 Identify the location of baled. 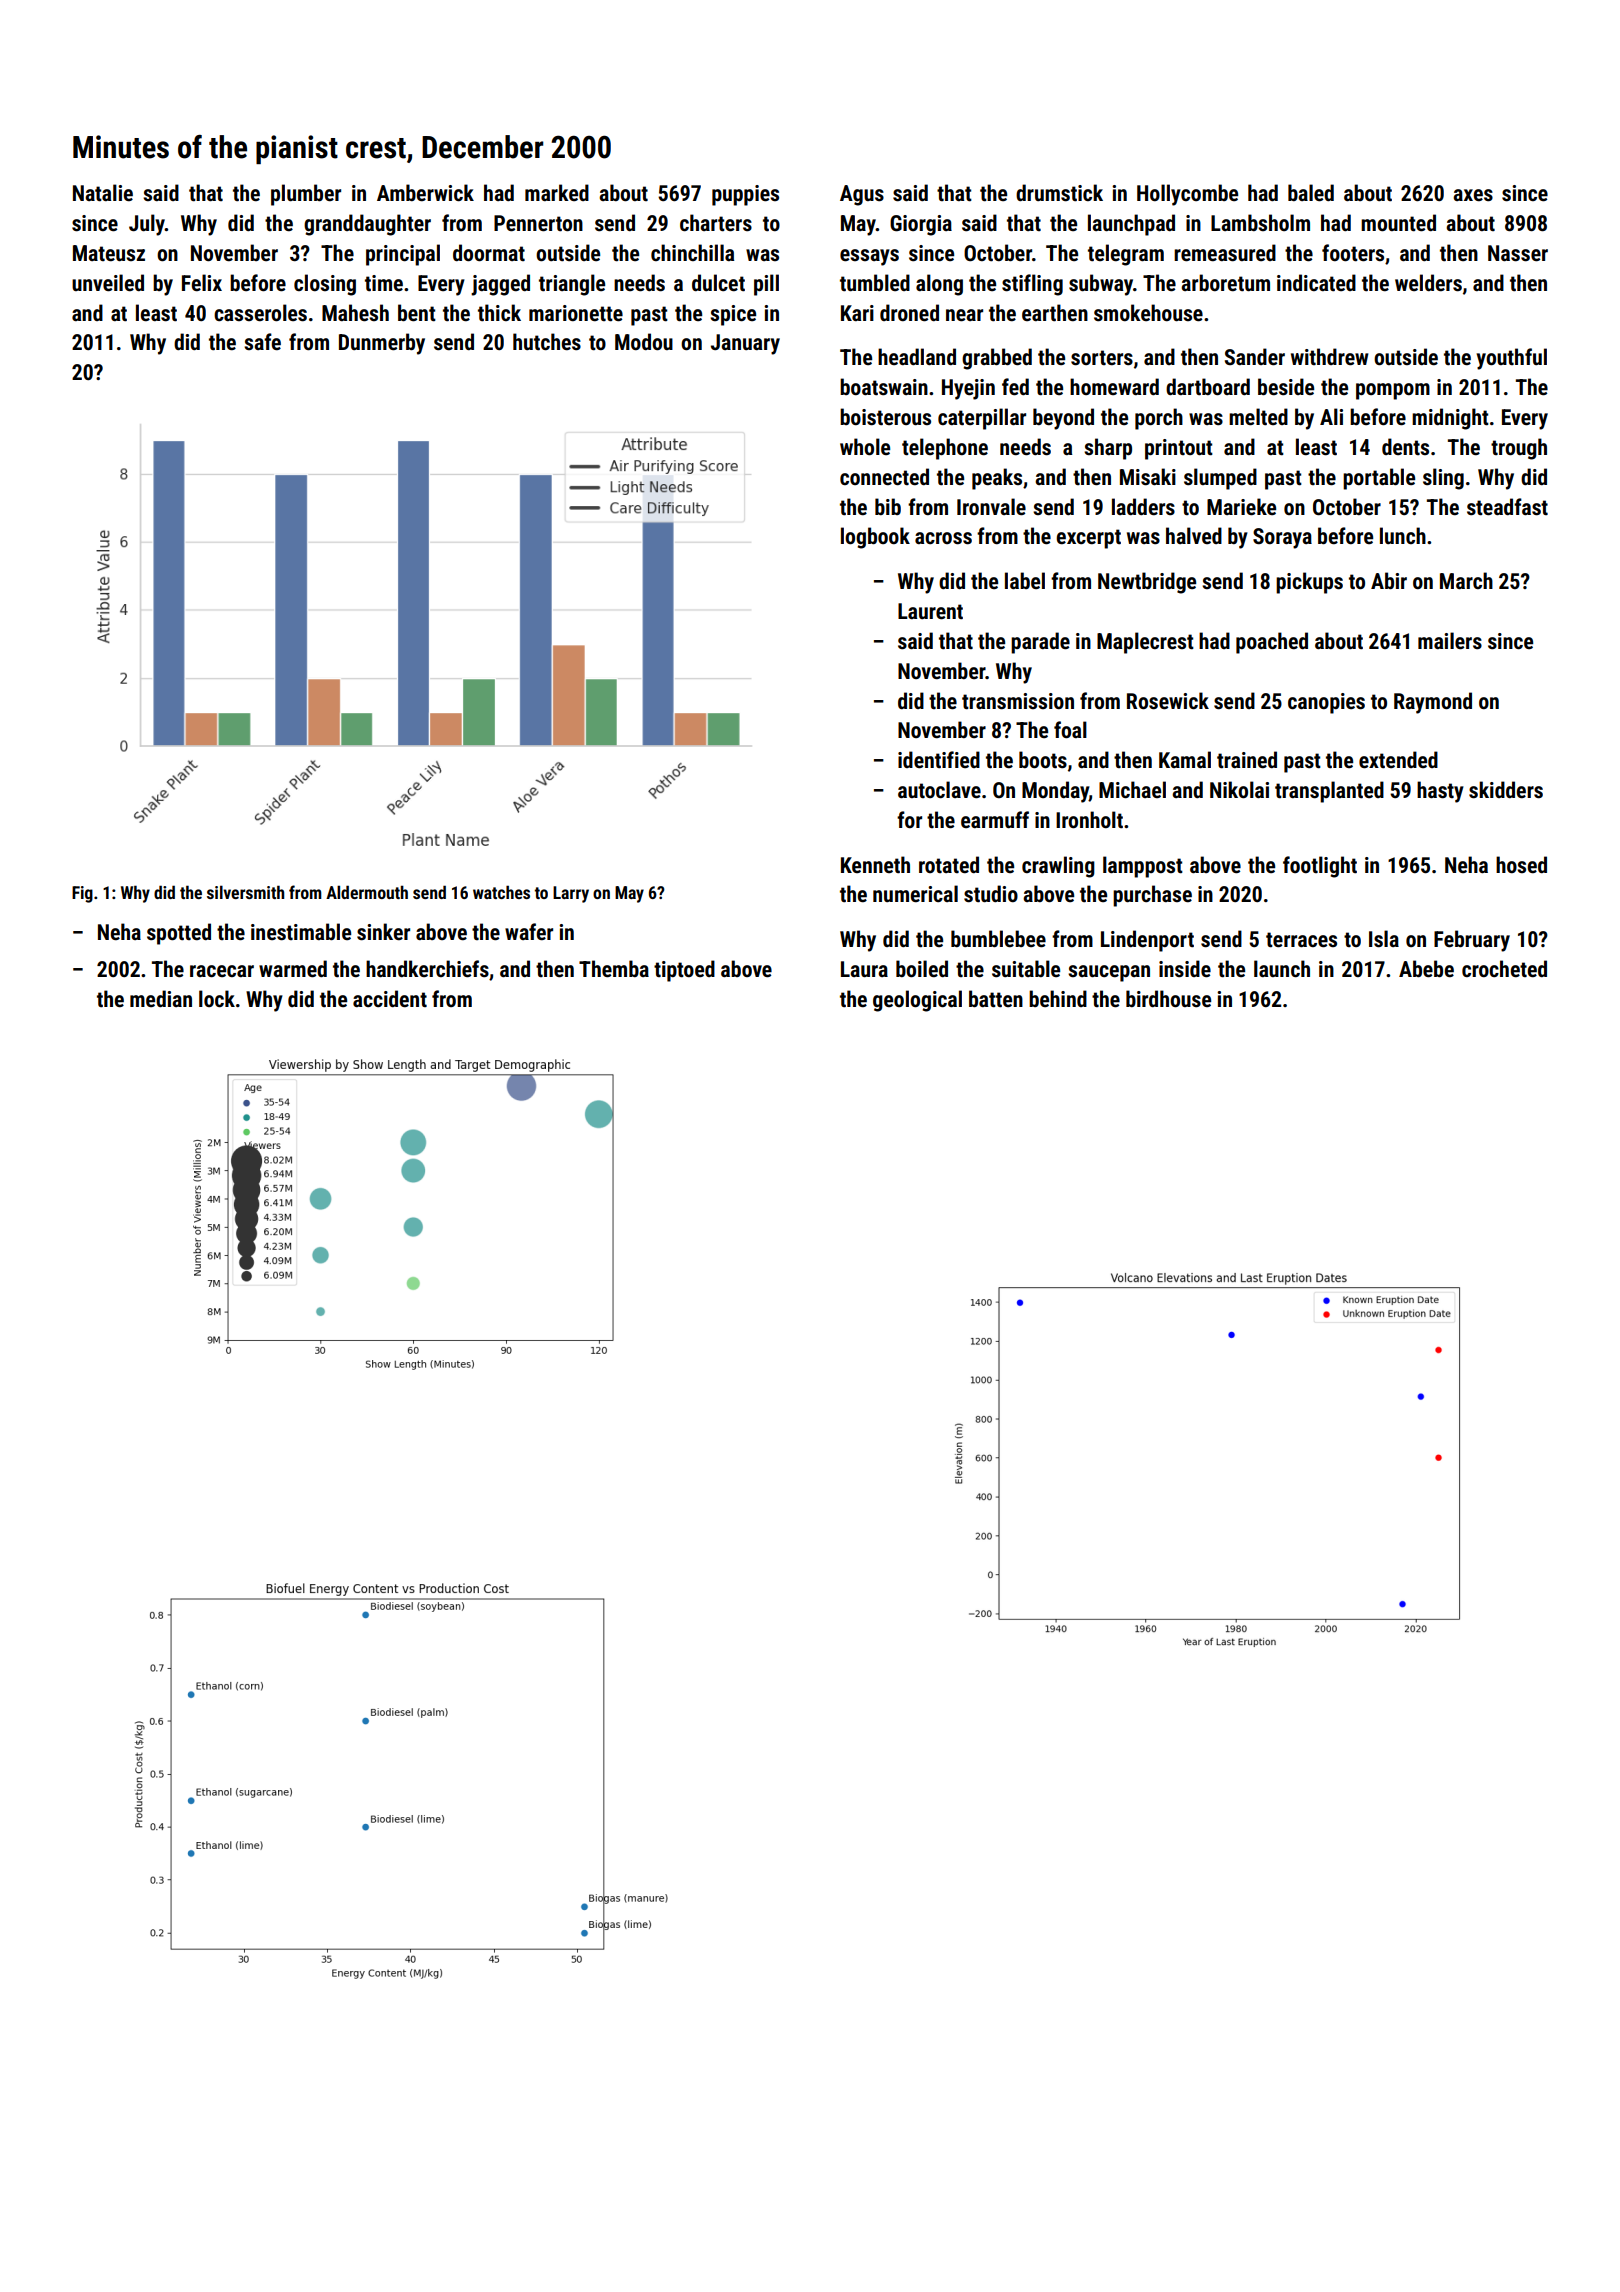
(1311, 193).
